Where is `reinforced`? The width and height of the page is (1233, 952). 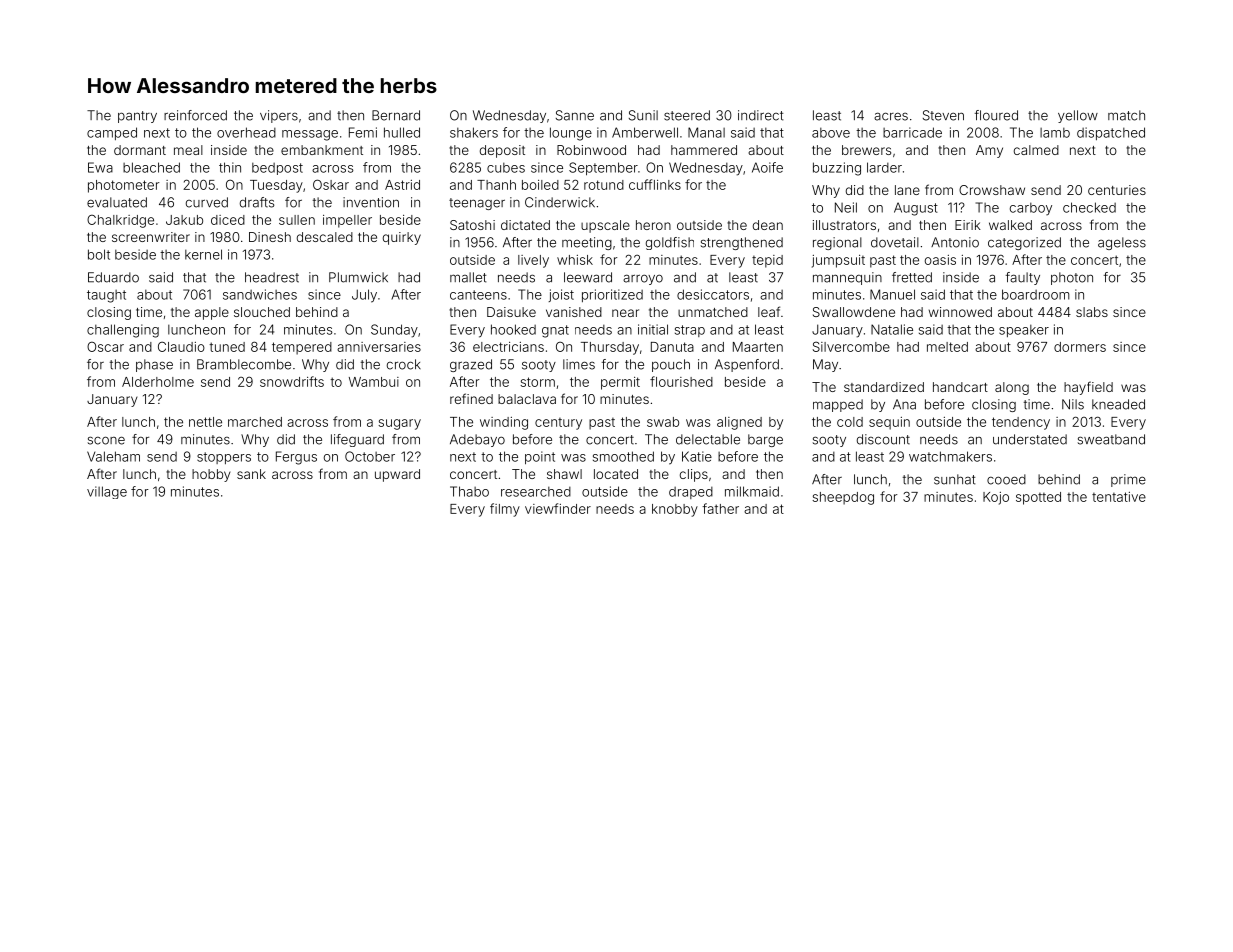
reinforced is located at coordinates (195, 115).
